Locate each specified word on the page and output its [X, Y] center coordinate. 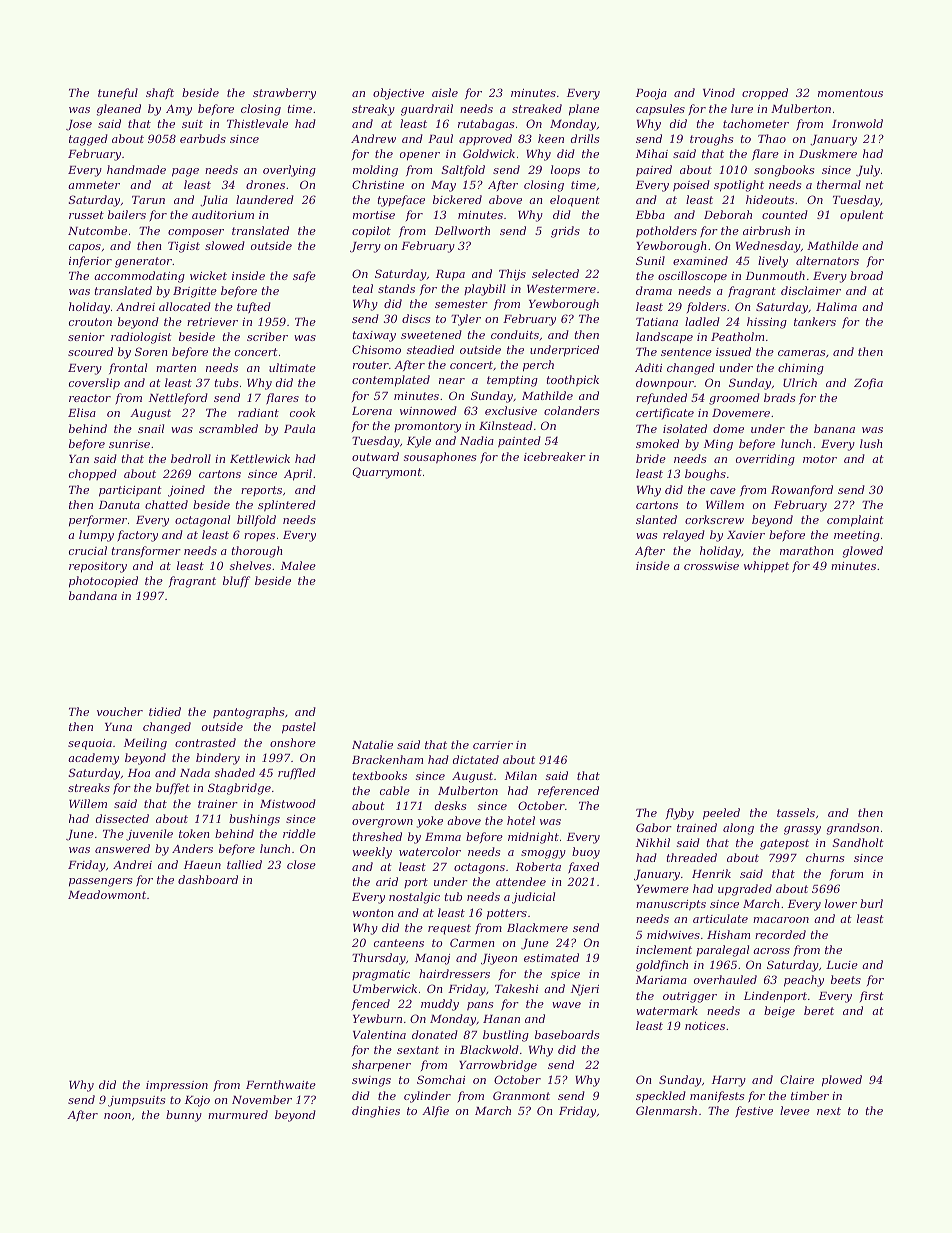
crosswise [711, 566]
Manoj [432, 959]
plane [584, 110]
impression [177, 1086]
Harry [729, 1081]
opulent [862, 215]
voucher [120, 711]
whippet [766, 567]
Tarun [148, 200]
